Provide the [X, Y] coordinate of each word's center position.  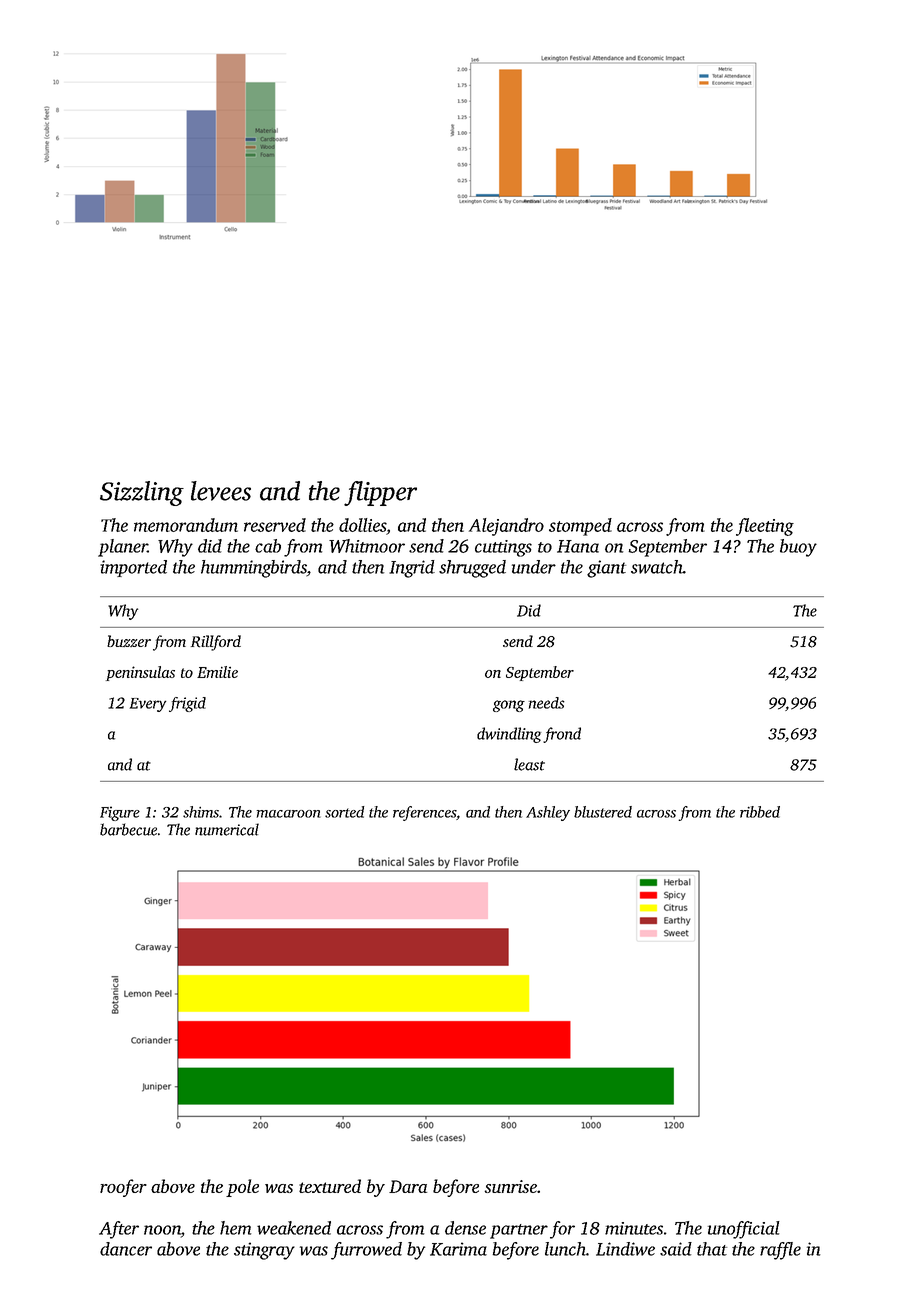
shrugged [472, 569]
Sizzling [142, 493]
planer [123, 548]
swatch [657, 567]
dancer [126, 1249]
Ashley [548, 813]
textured [330, 1186]
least [529, 764]
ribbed [760, 812]
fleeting [765, 527]
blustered [603, 812]
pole [242, 1188]
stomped [580, 527]
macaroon [289, 814]
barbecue [128, 829]
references [424, 813]
